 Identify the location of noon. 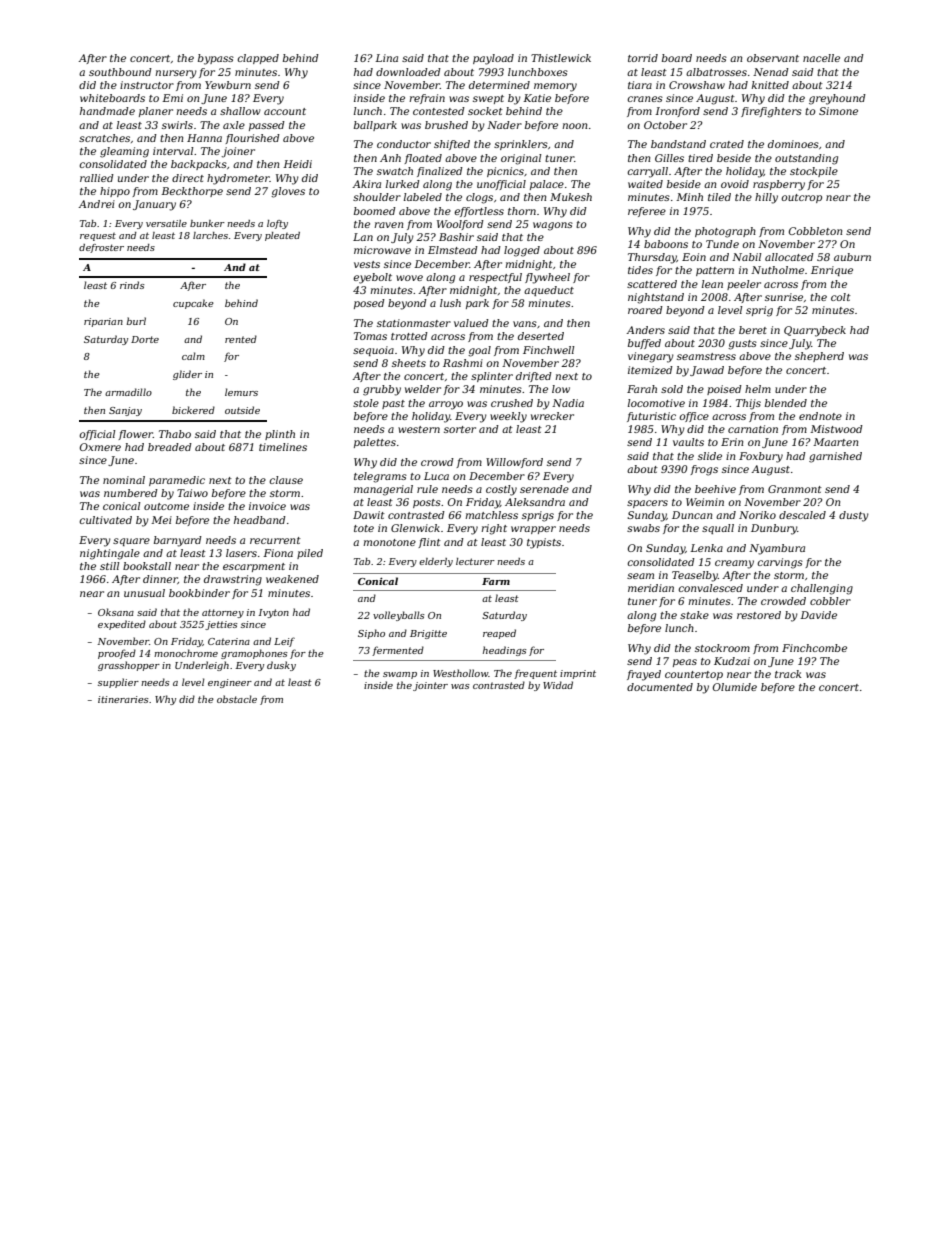
(574, 126).
